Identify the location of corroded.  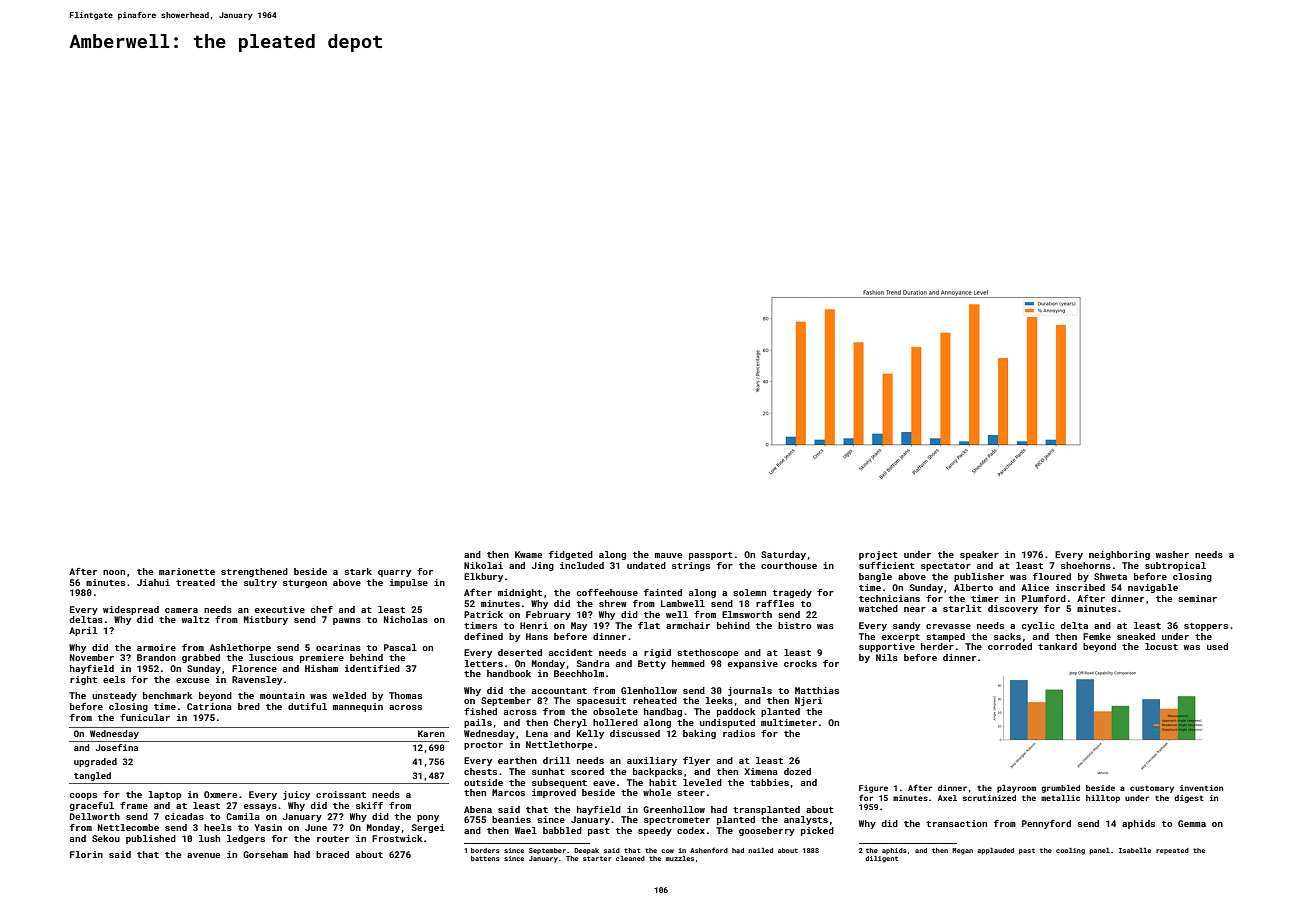
(1010, 646).
